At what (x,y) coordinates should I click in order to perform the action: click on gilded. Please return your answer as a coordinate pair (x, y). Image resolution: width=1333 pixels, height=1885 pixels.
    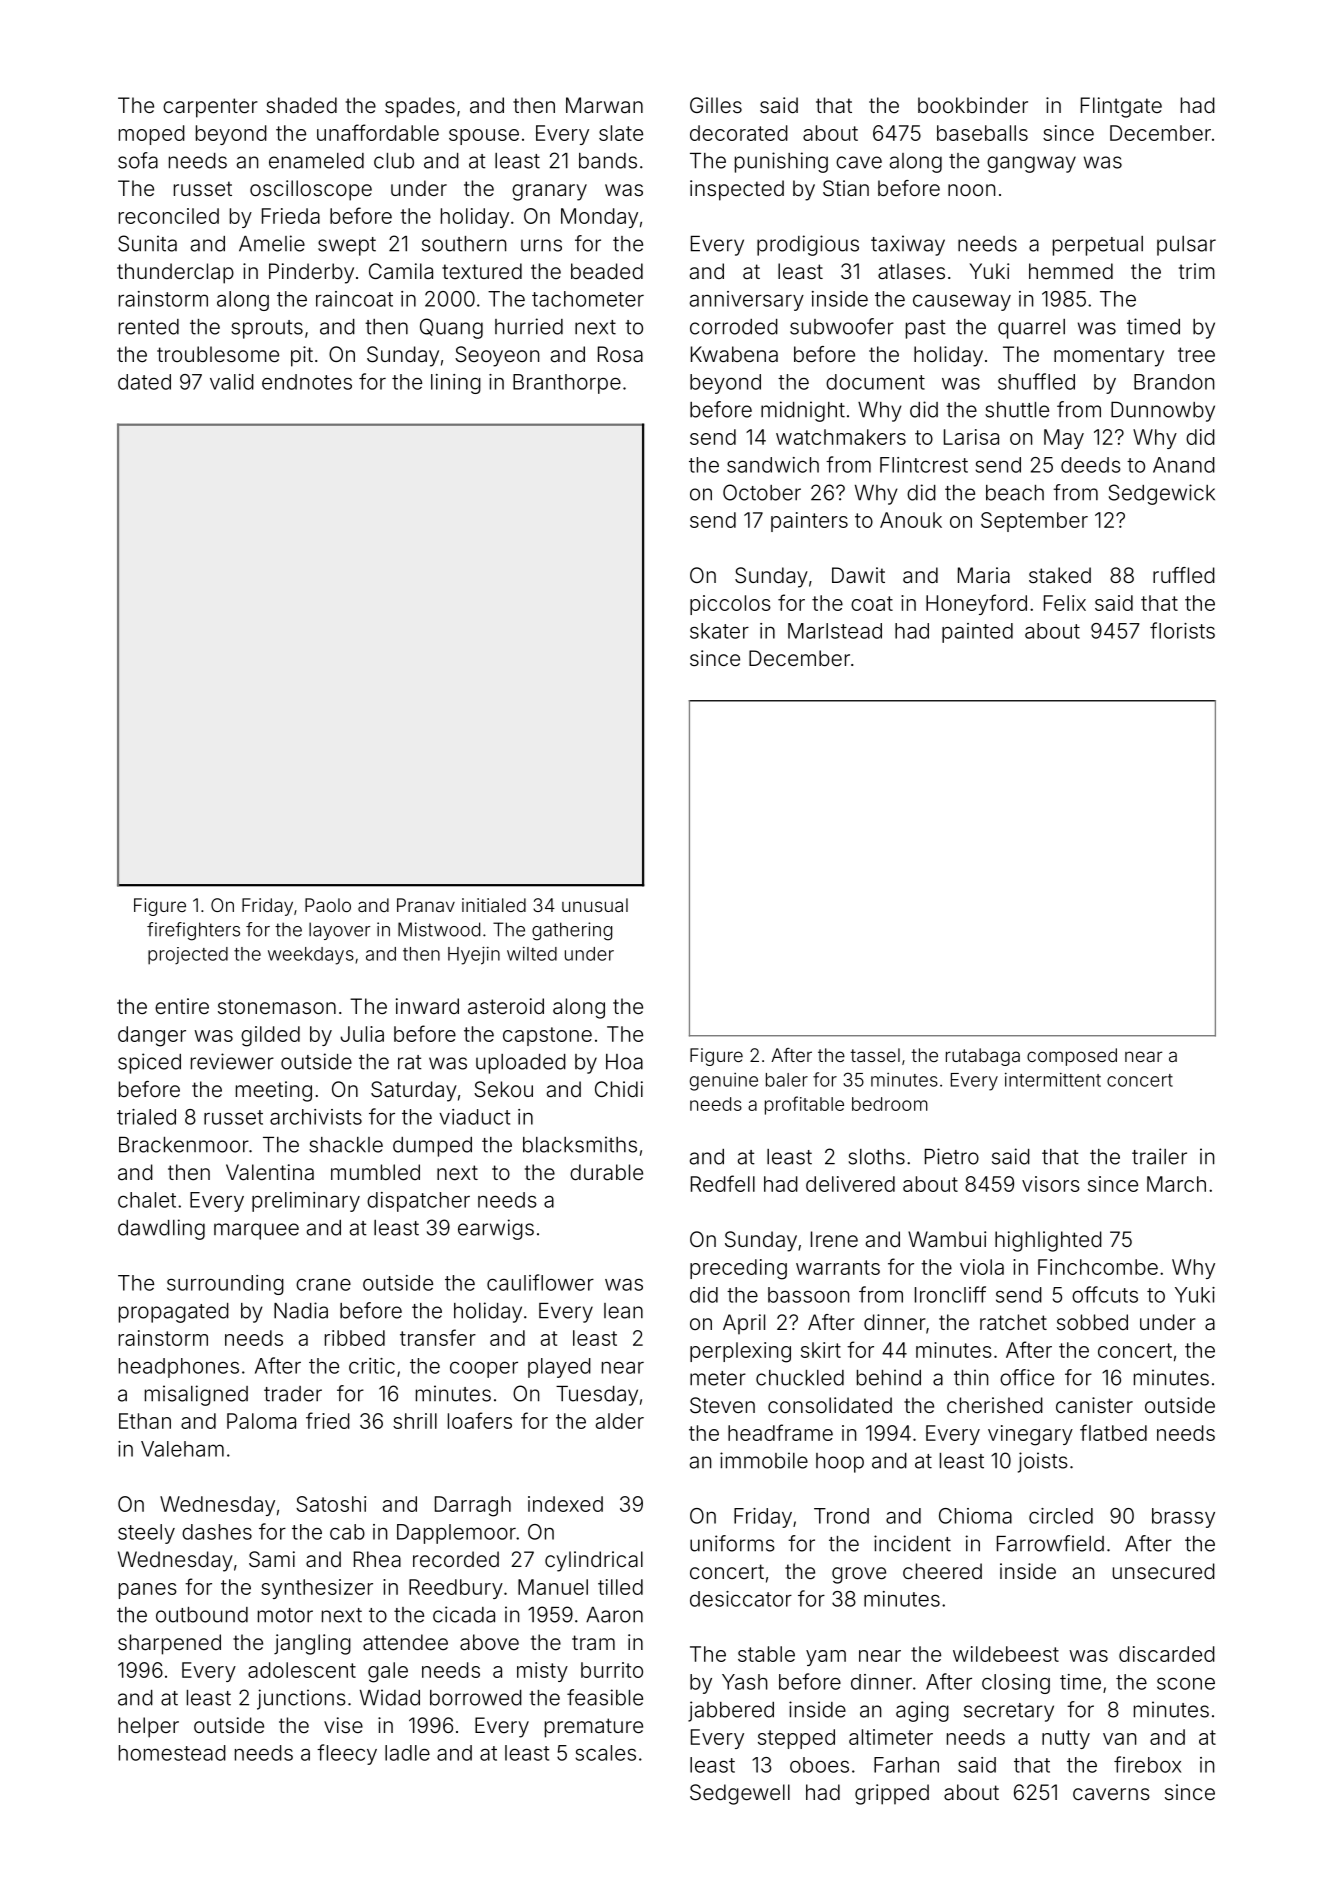
    Looking at the image, I should click on (270, 1036).
